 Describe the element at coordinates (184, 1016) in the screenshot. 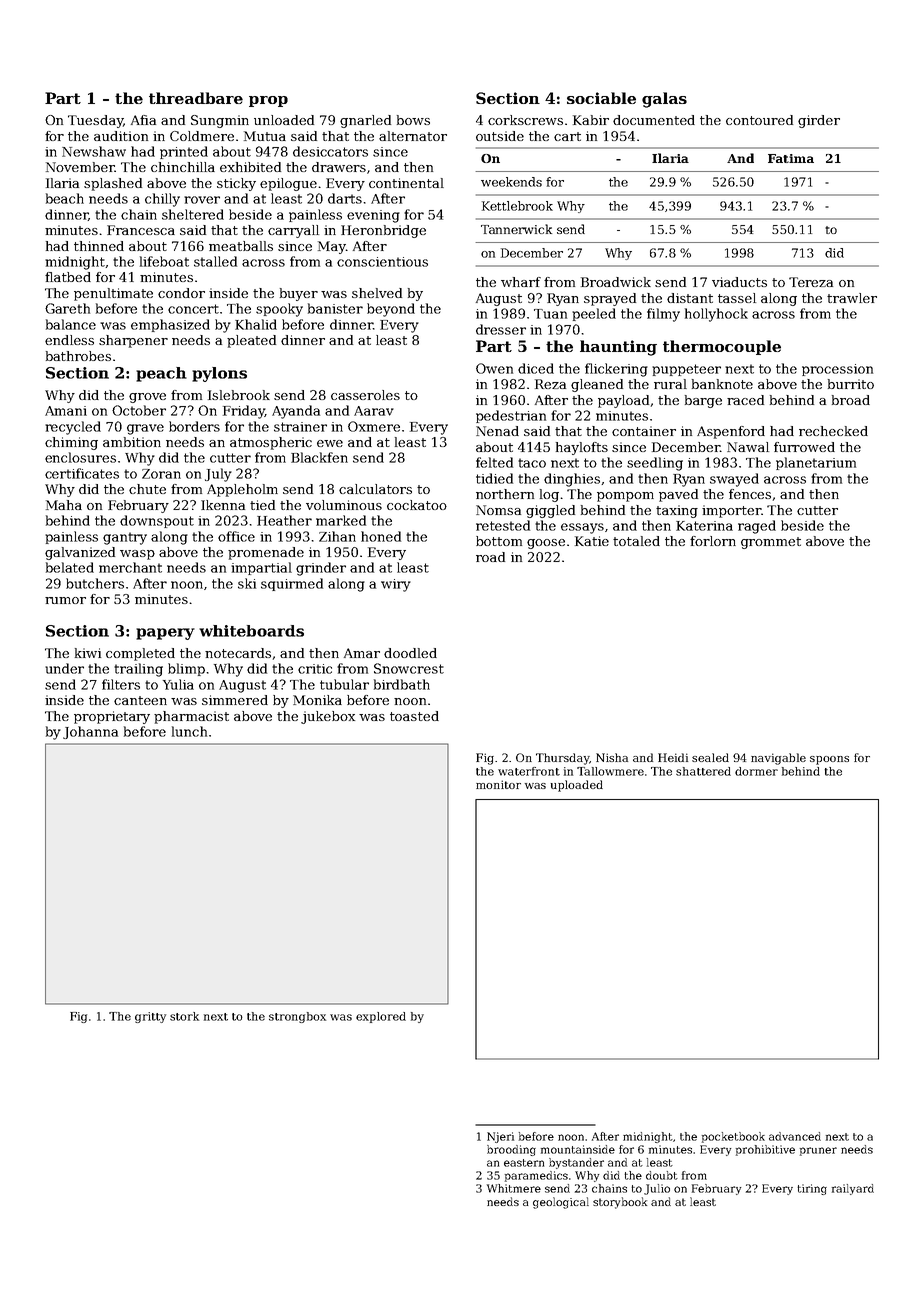

I see `stork` at that location.
